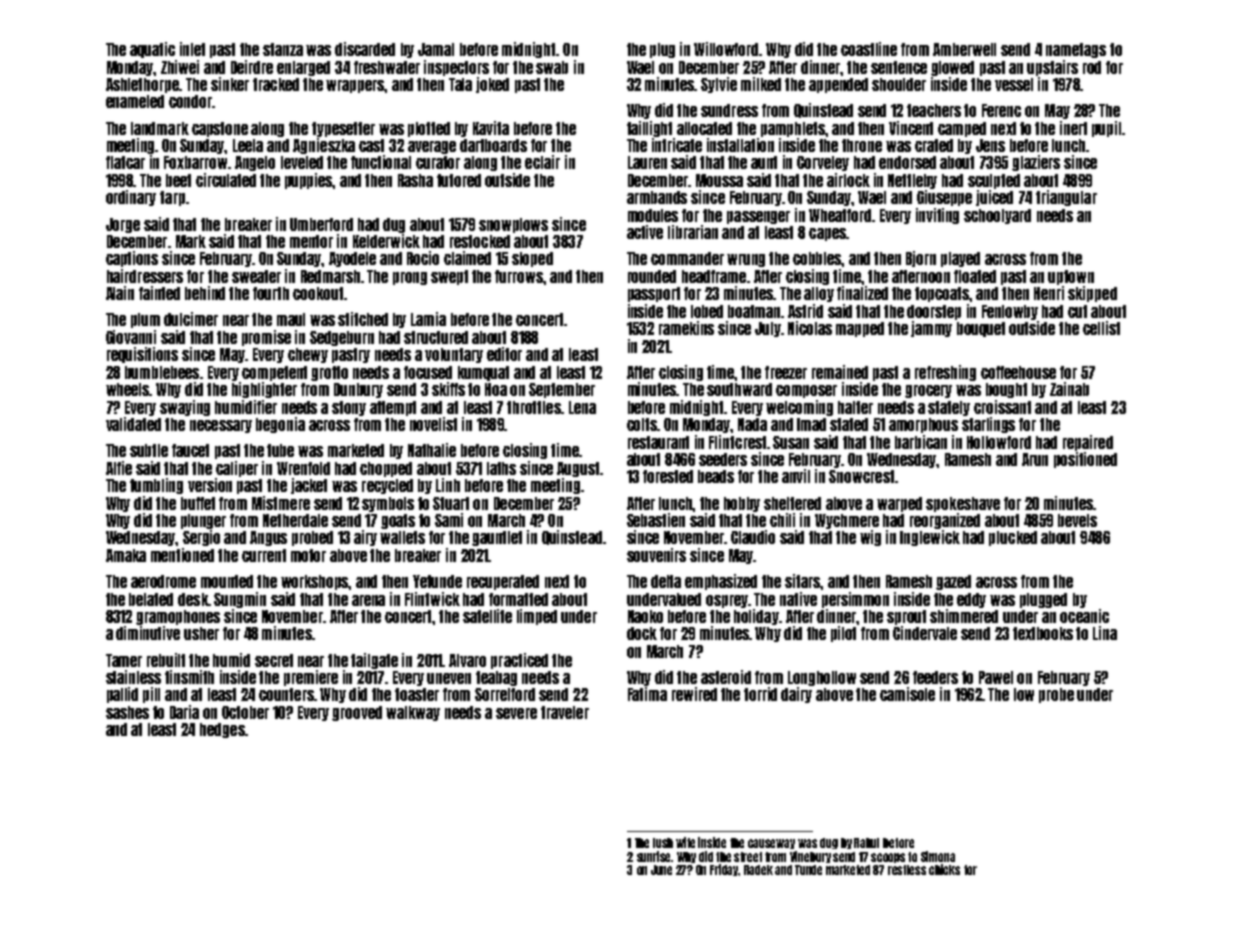 The height and width of the screenshot is (952, 1233). What do you see at coordinates (222, 730) in the screenshot?
I see `hedges` at bounding box center [222, 730].
